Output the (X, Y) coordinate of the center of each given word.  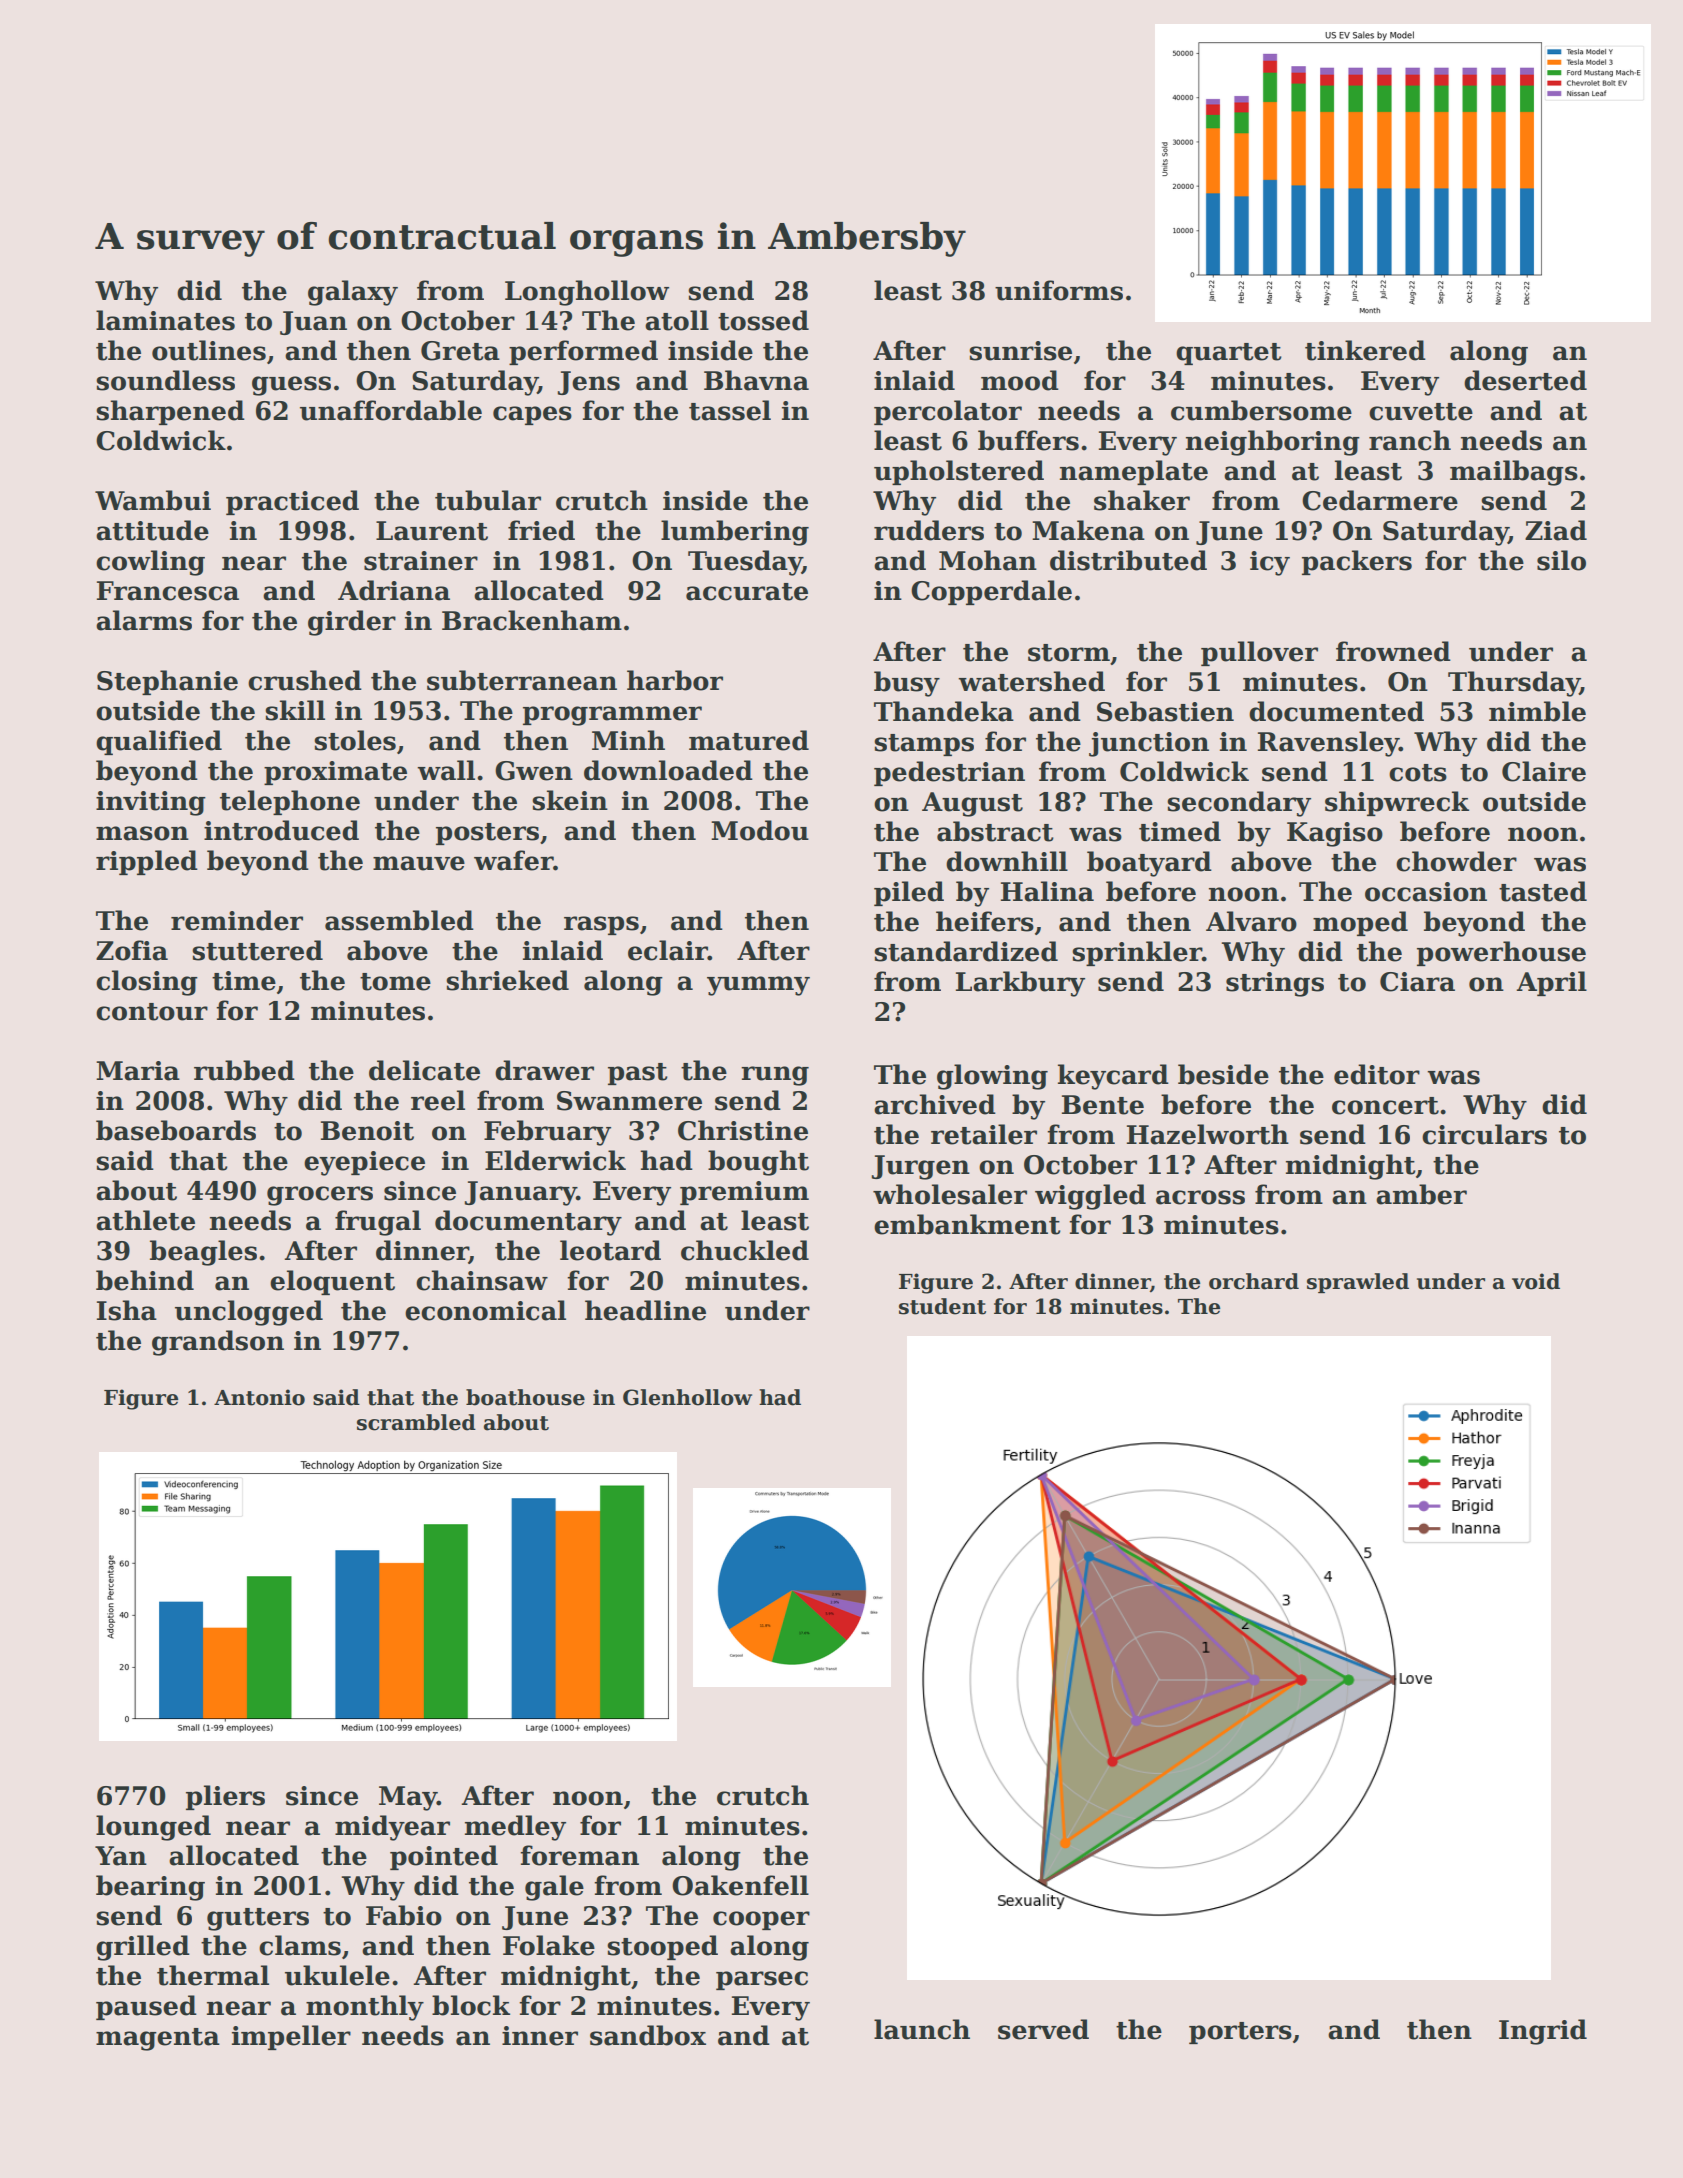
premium (744, 1193)
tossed (763, 320)
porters (1240, 2033)
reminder (237, 920)
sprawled (1358, 1283)
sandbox (648, 2035)
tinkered (1365, 350)
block (471, 2005)
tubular (488, 500)
